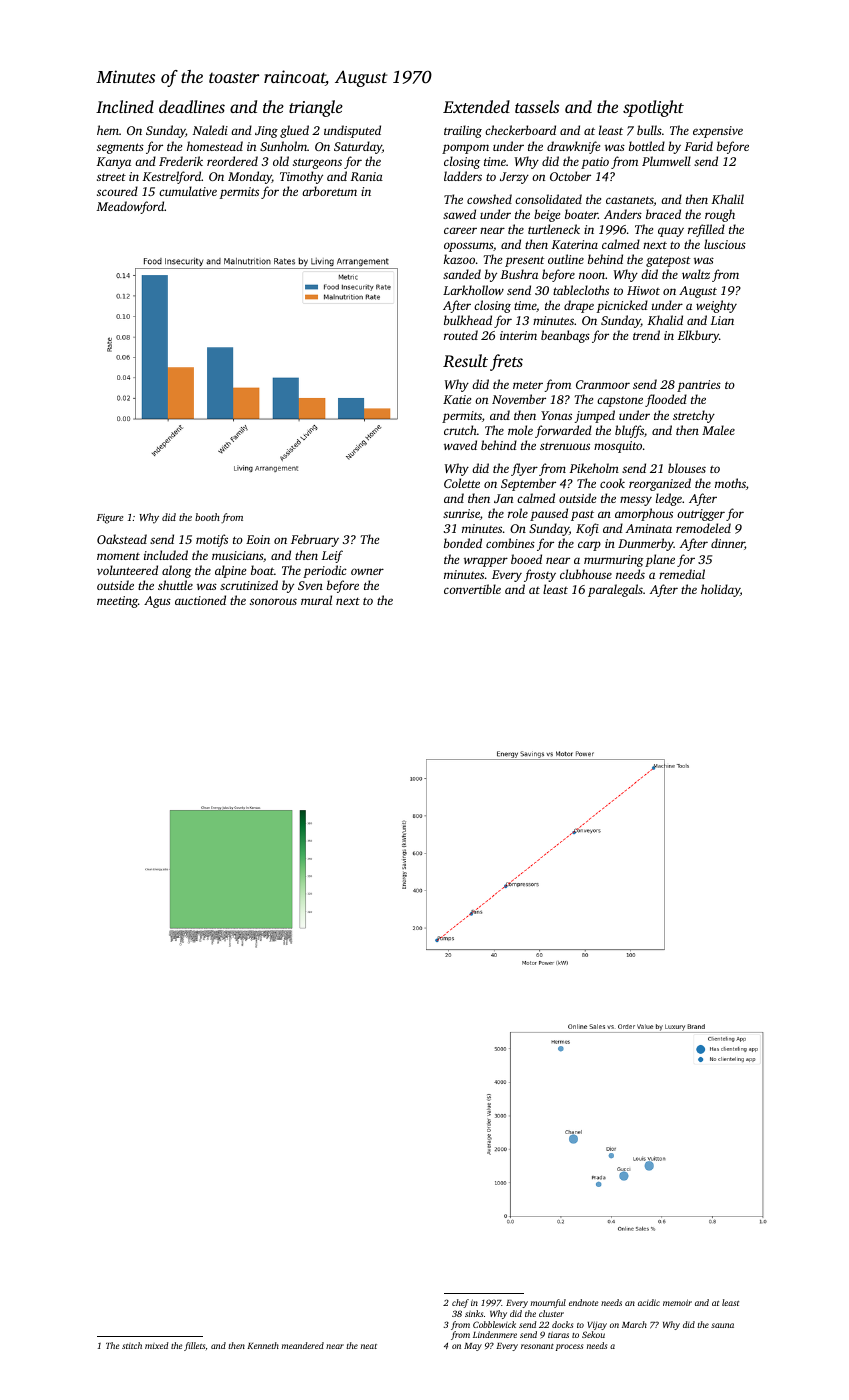 The height and width of the image is (1400, 849). What do you see at coordinates (210, 130) in the image?
I see `Naledi` at bounding box center [210, 130].
